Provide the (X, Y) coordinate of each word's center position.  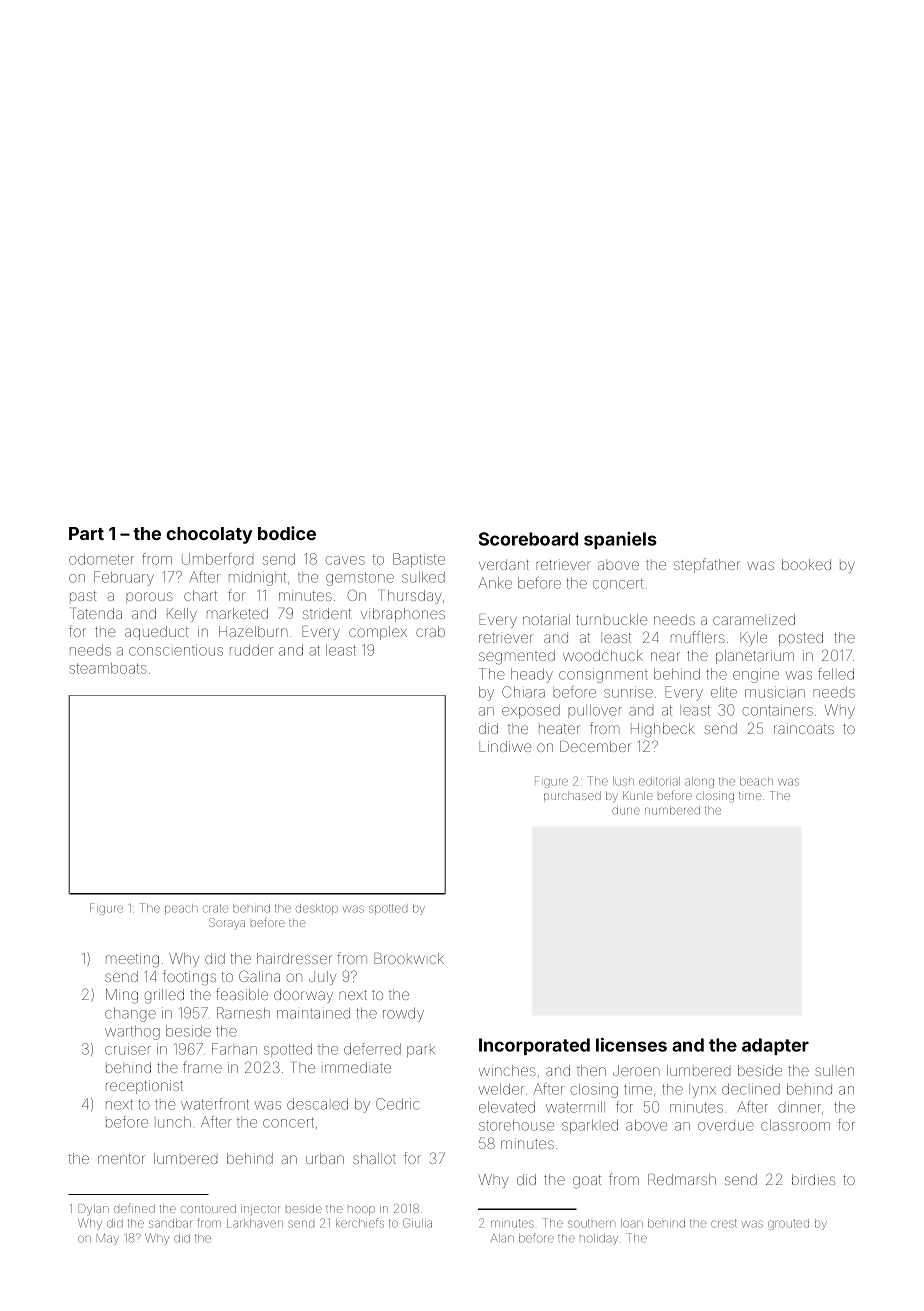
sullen (834, 1070)
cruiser (128, 1049)
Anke (495, 583)
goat (587, 1182)
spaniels (620, 540)
